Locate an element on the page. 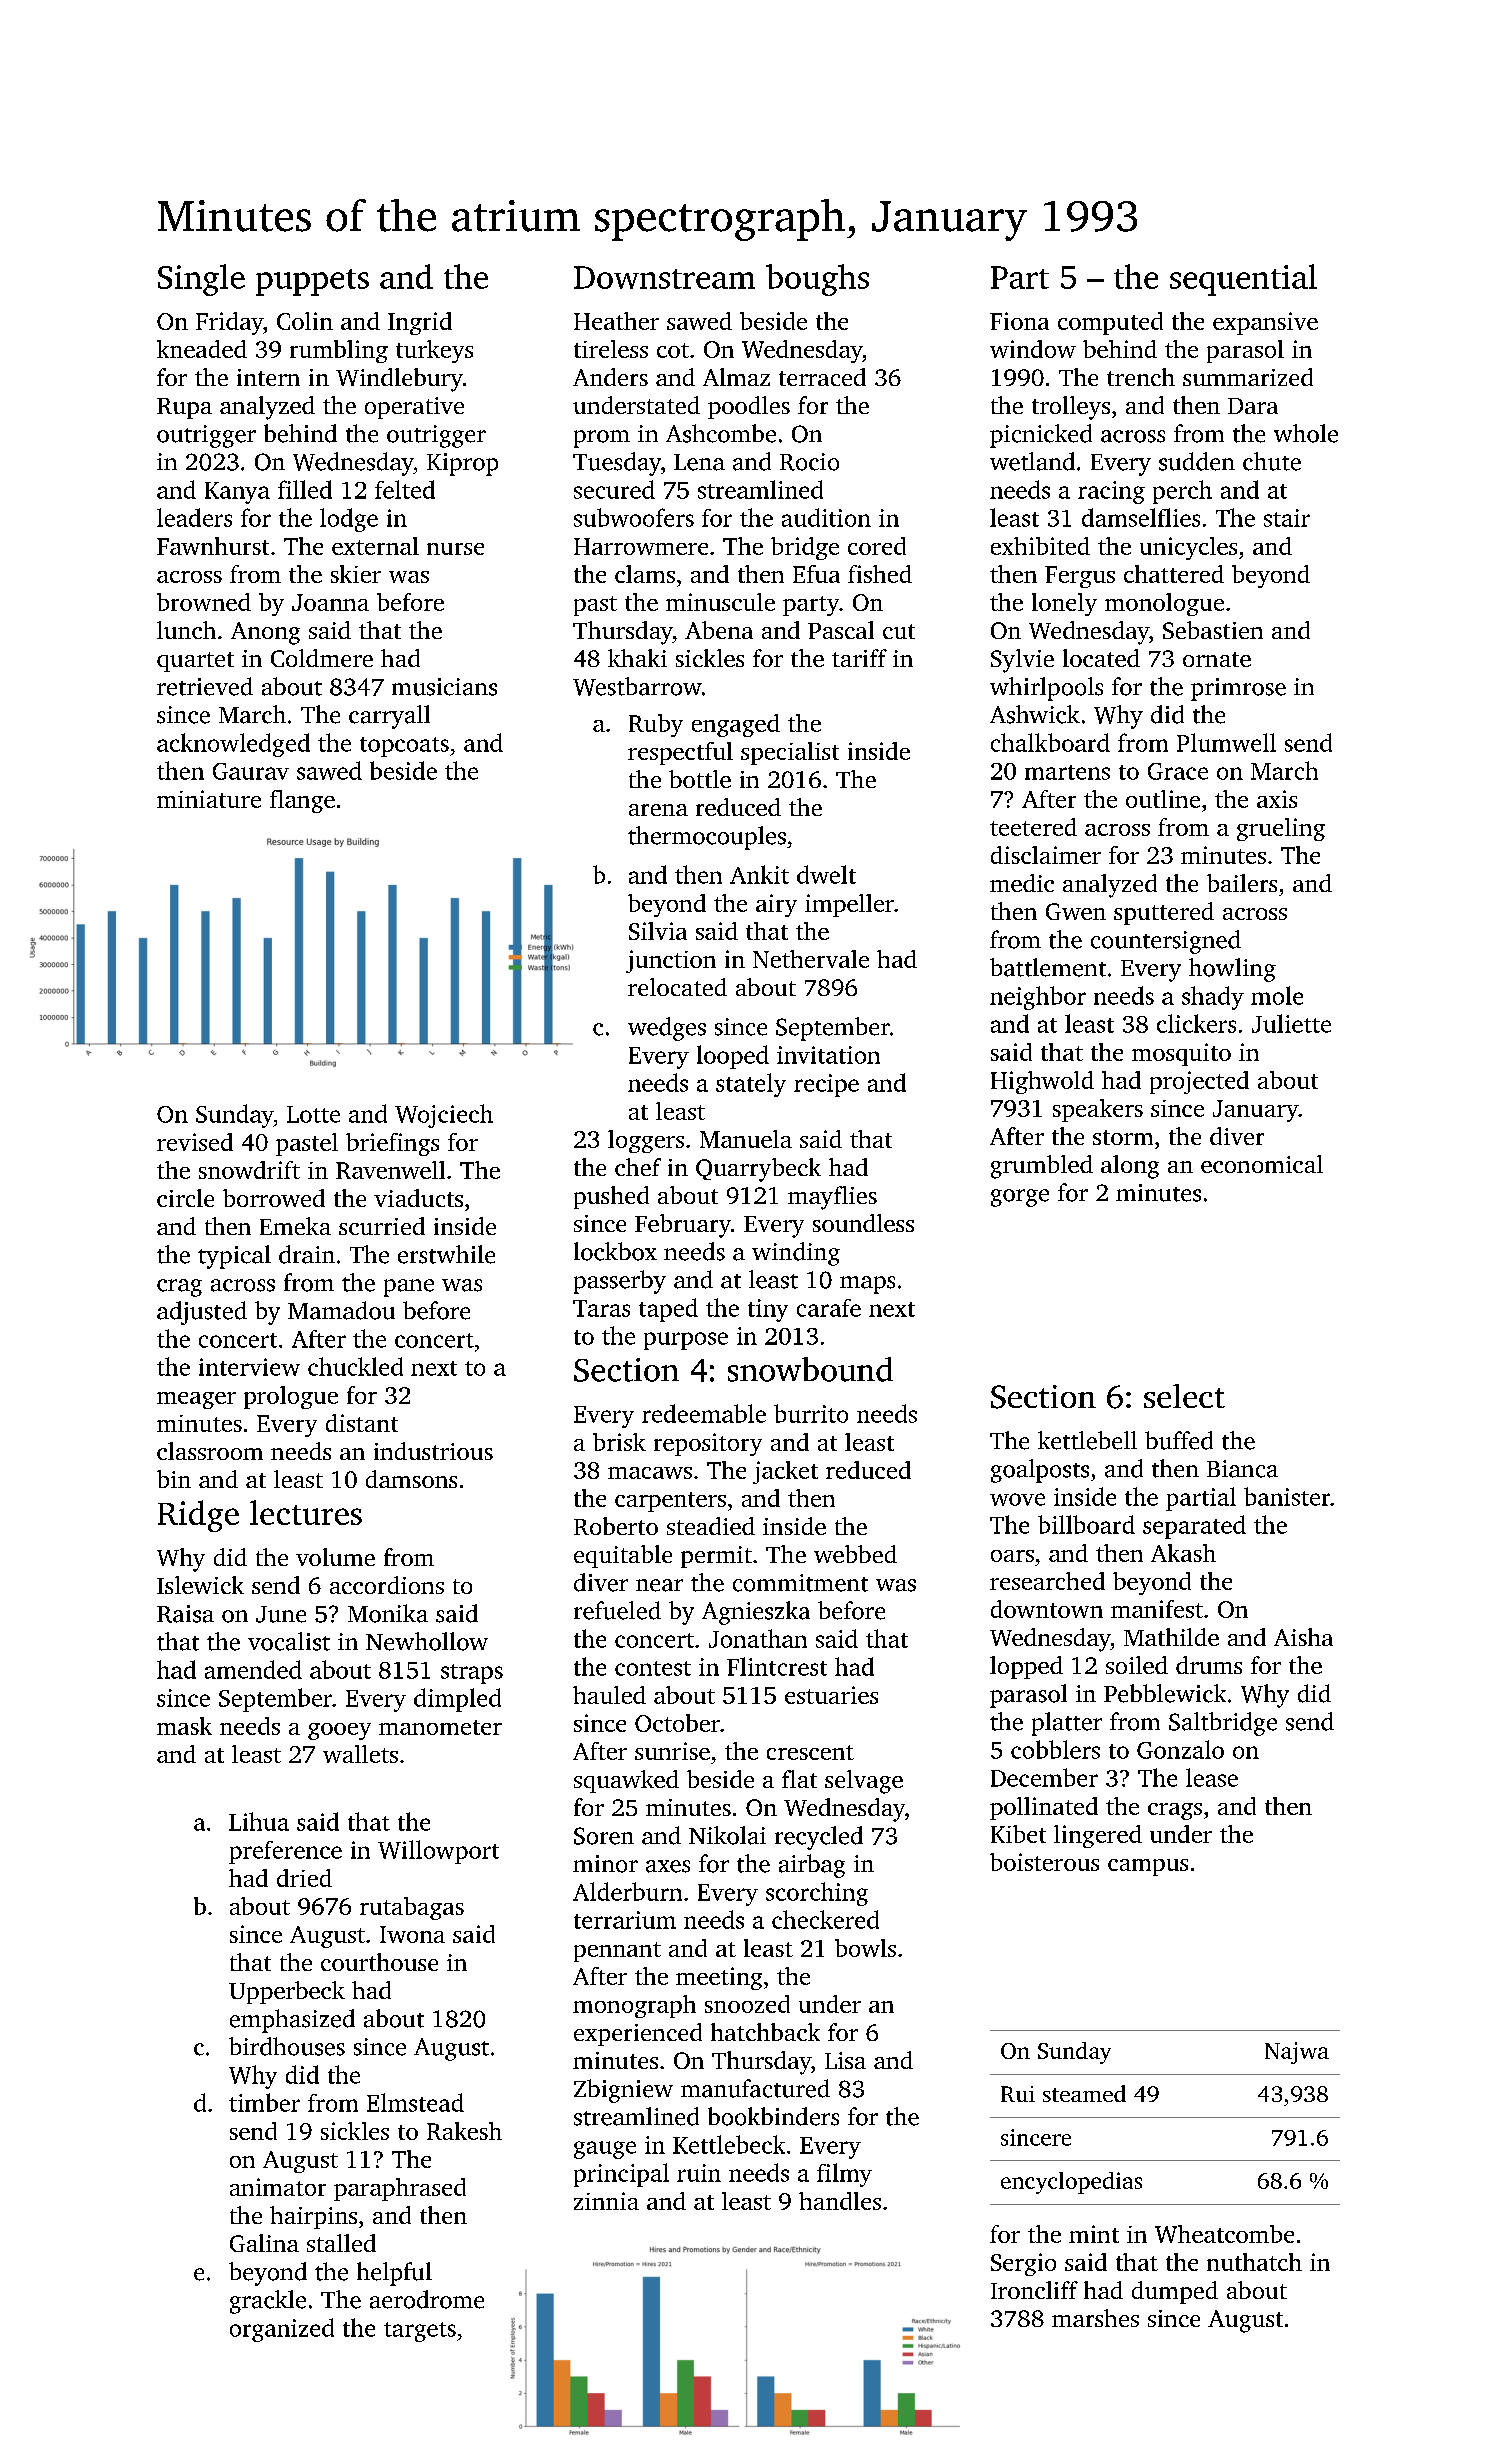 This image has height=2464, width=1496. Wojciech is located at coordinates (444, 1116).
